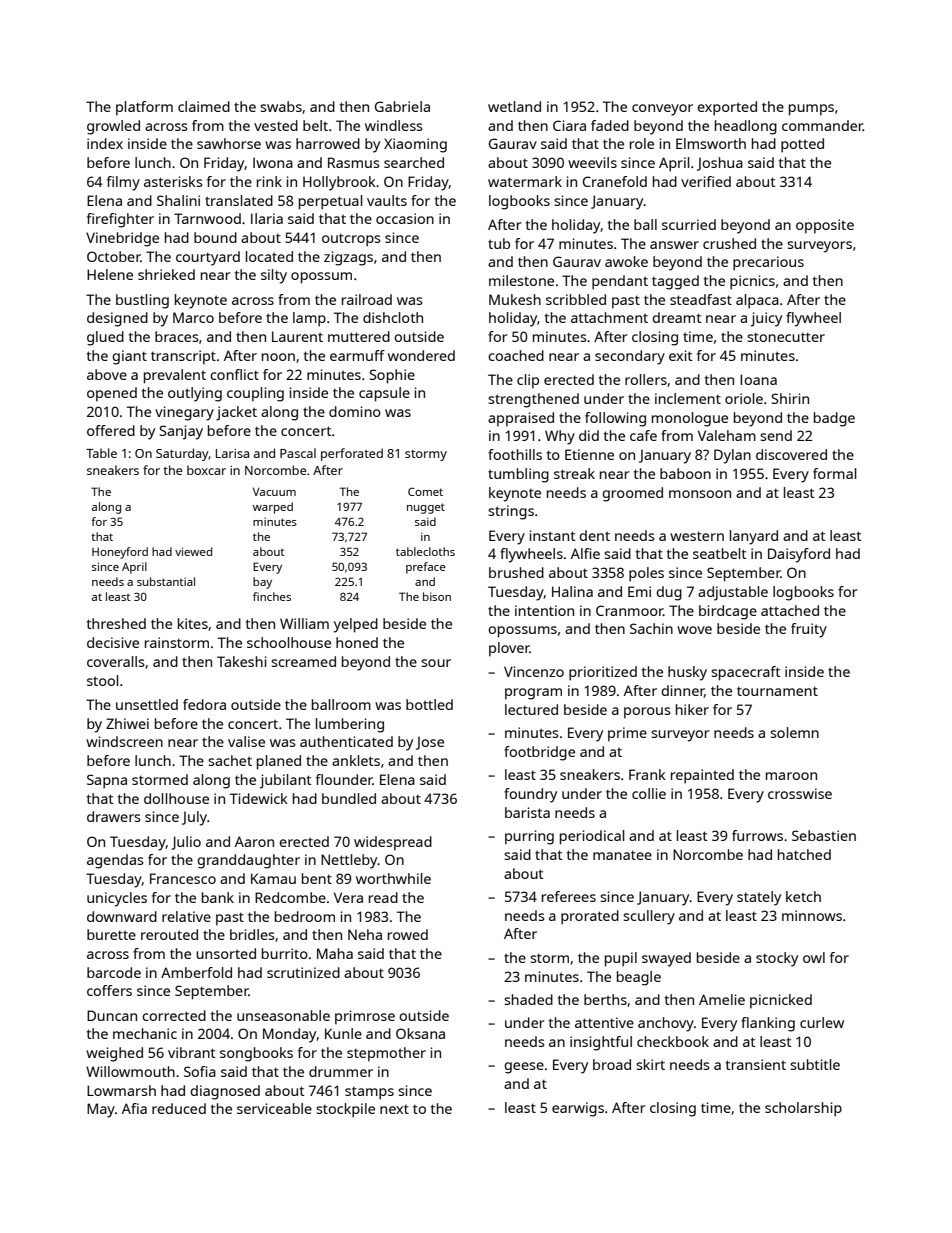 Image resolution: width=952 pixels, height=1233 pixels. I want to click on pumps, so click(811, 110).
